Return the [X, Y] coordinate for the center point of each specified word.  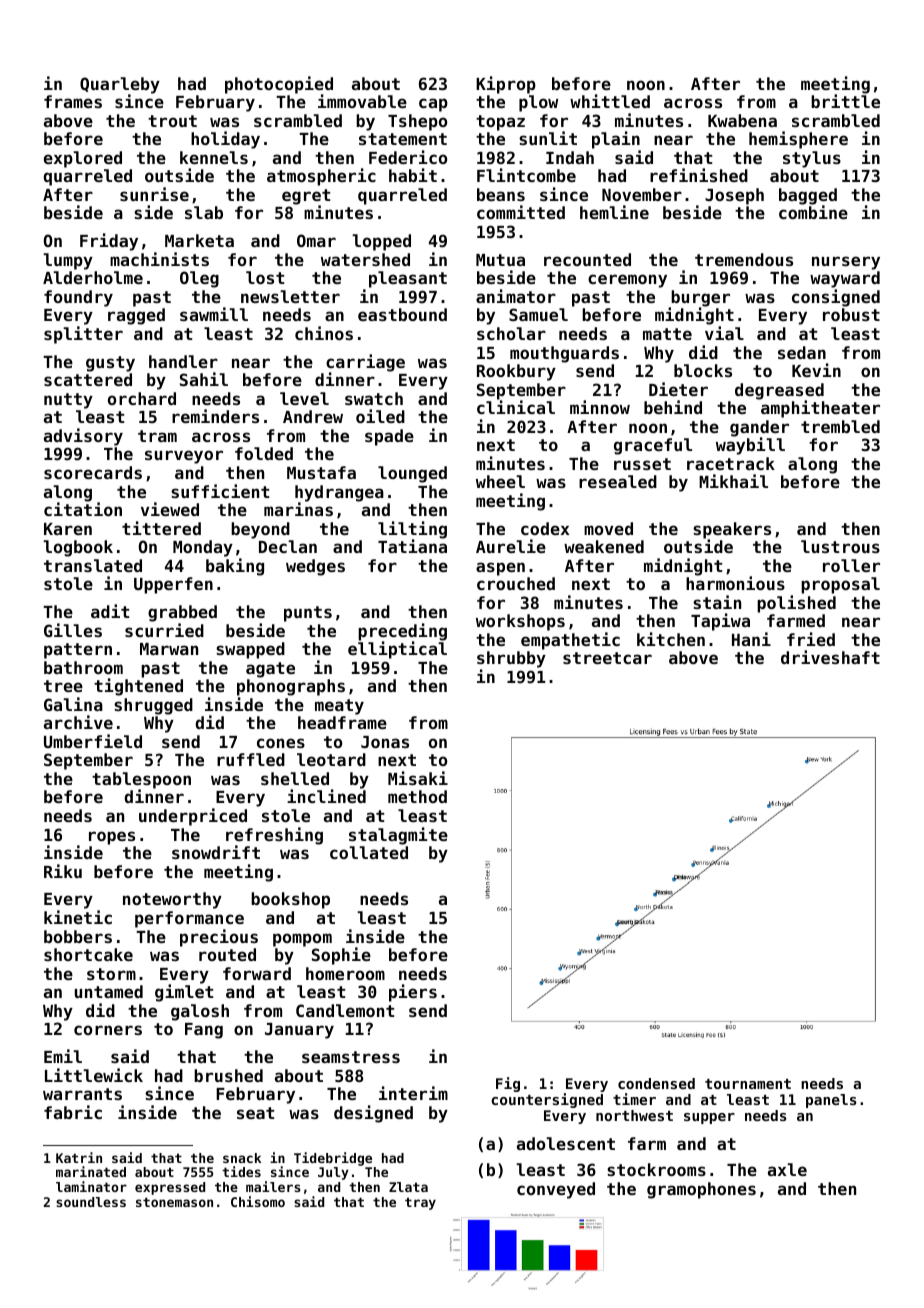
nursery [846, 263]
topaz [500, 123]
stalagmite [398, 836]
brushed [228, 1075]
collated [369, 852]
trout [172, 121]
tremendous [744, 259]
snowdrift [216, 852]
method [417, 796]
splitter [83, 335]
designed [373, 1114]
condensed [656, 1083]
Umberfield [93, 741]
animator [516, 296]
